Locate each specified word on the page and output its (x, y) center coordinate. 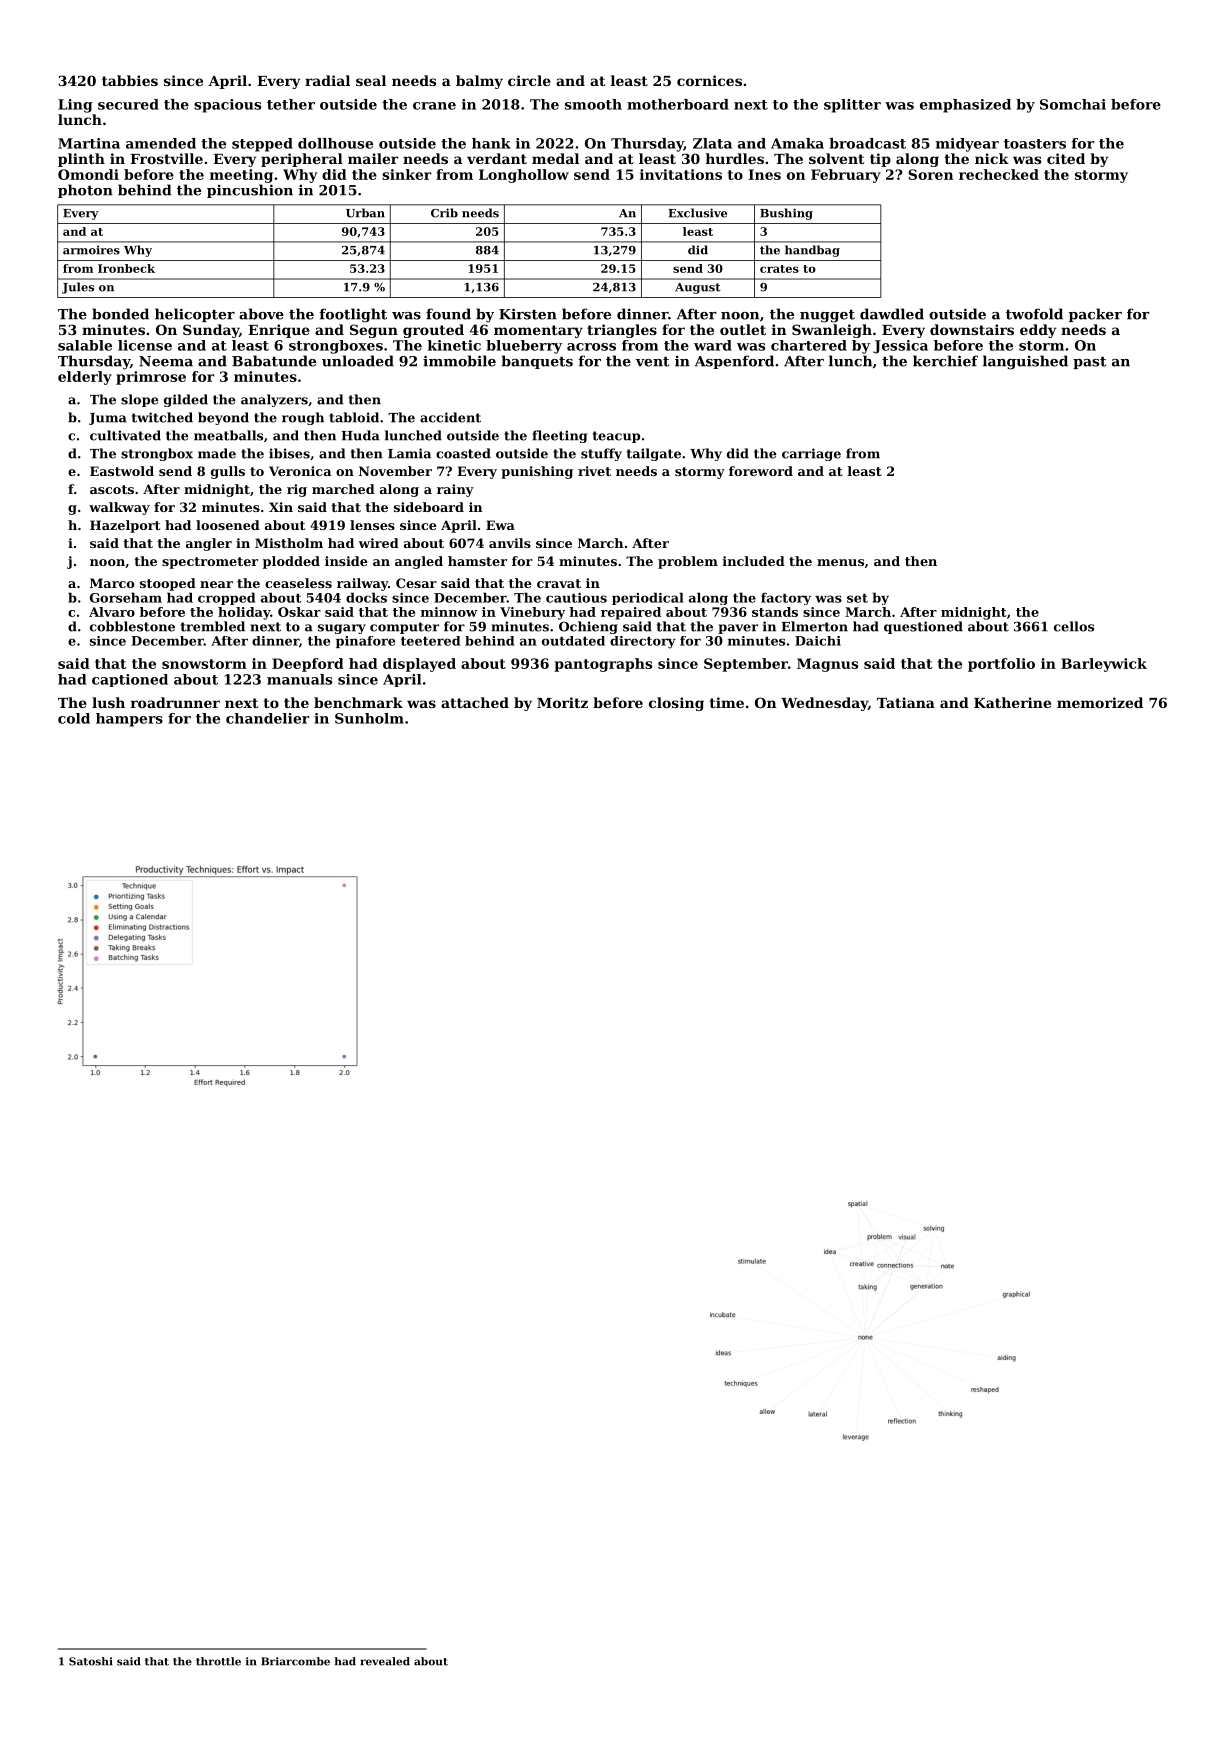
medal (555, 158)
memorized (1100, 702)
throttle (218, 1661)
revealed (385, 1661)
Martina (89, 143)
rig (297, 490)
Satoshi (91, 1661)
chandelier (268, 718)
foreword (761, 471)
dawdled (892, 314)
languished (1025, 362)
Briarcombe (295, 1661)
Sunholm (369, 718)
